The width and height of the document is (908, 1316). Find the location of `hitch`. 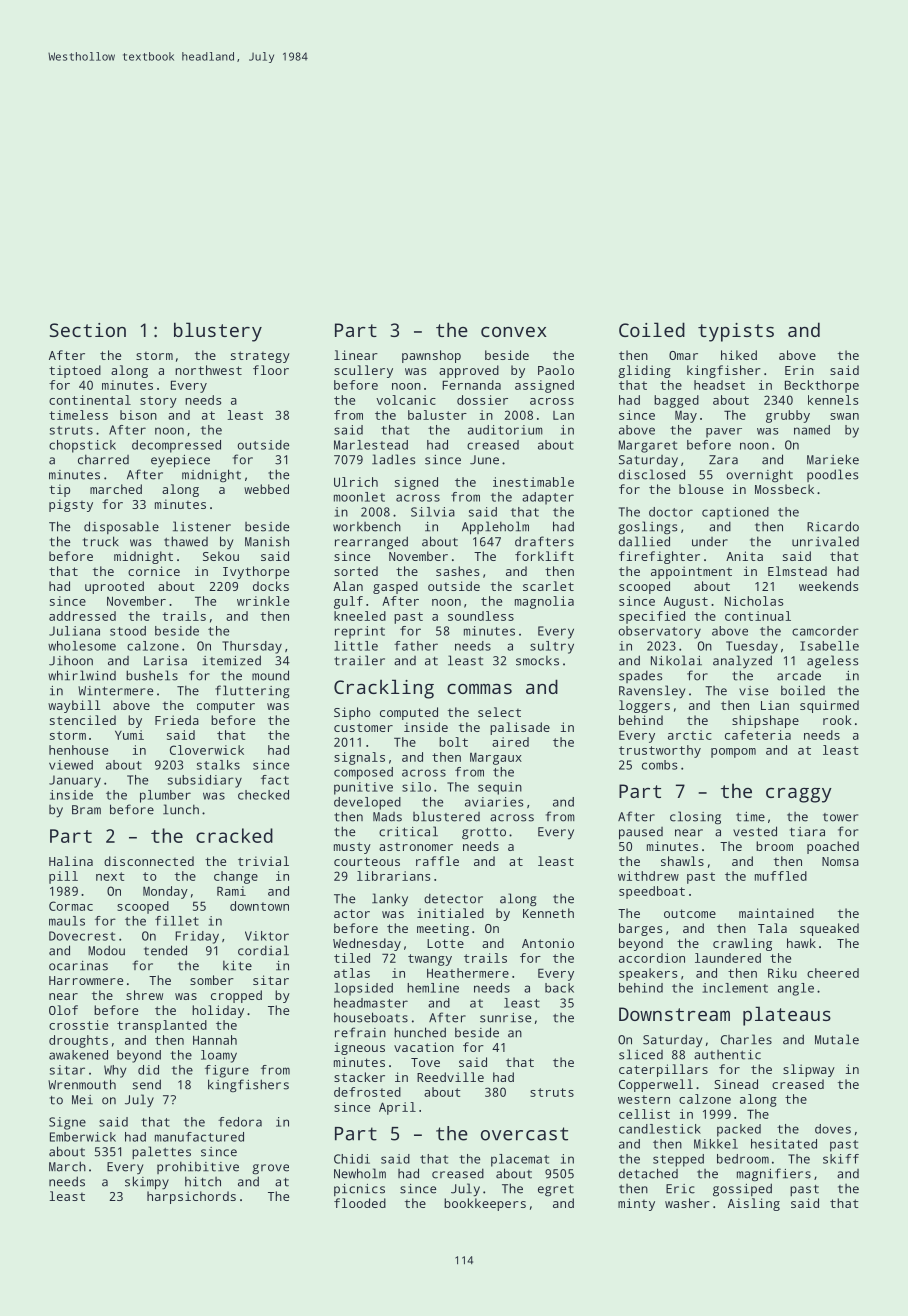

hitch is located at coordinates (203, 1181).
